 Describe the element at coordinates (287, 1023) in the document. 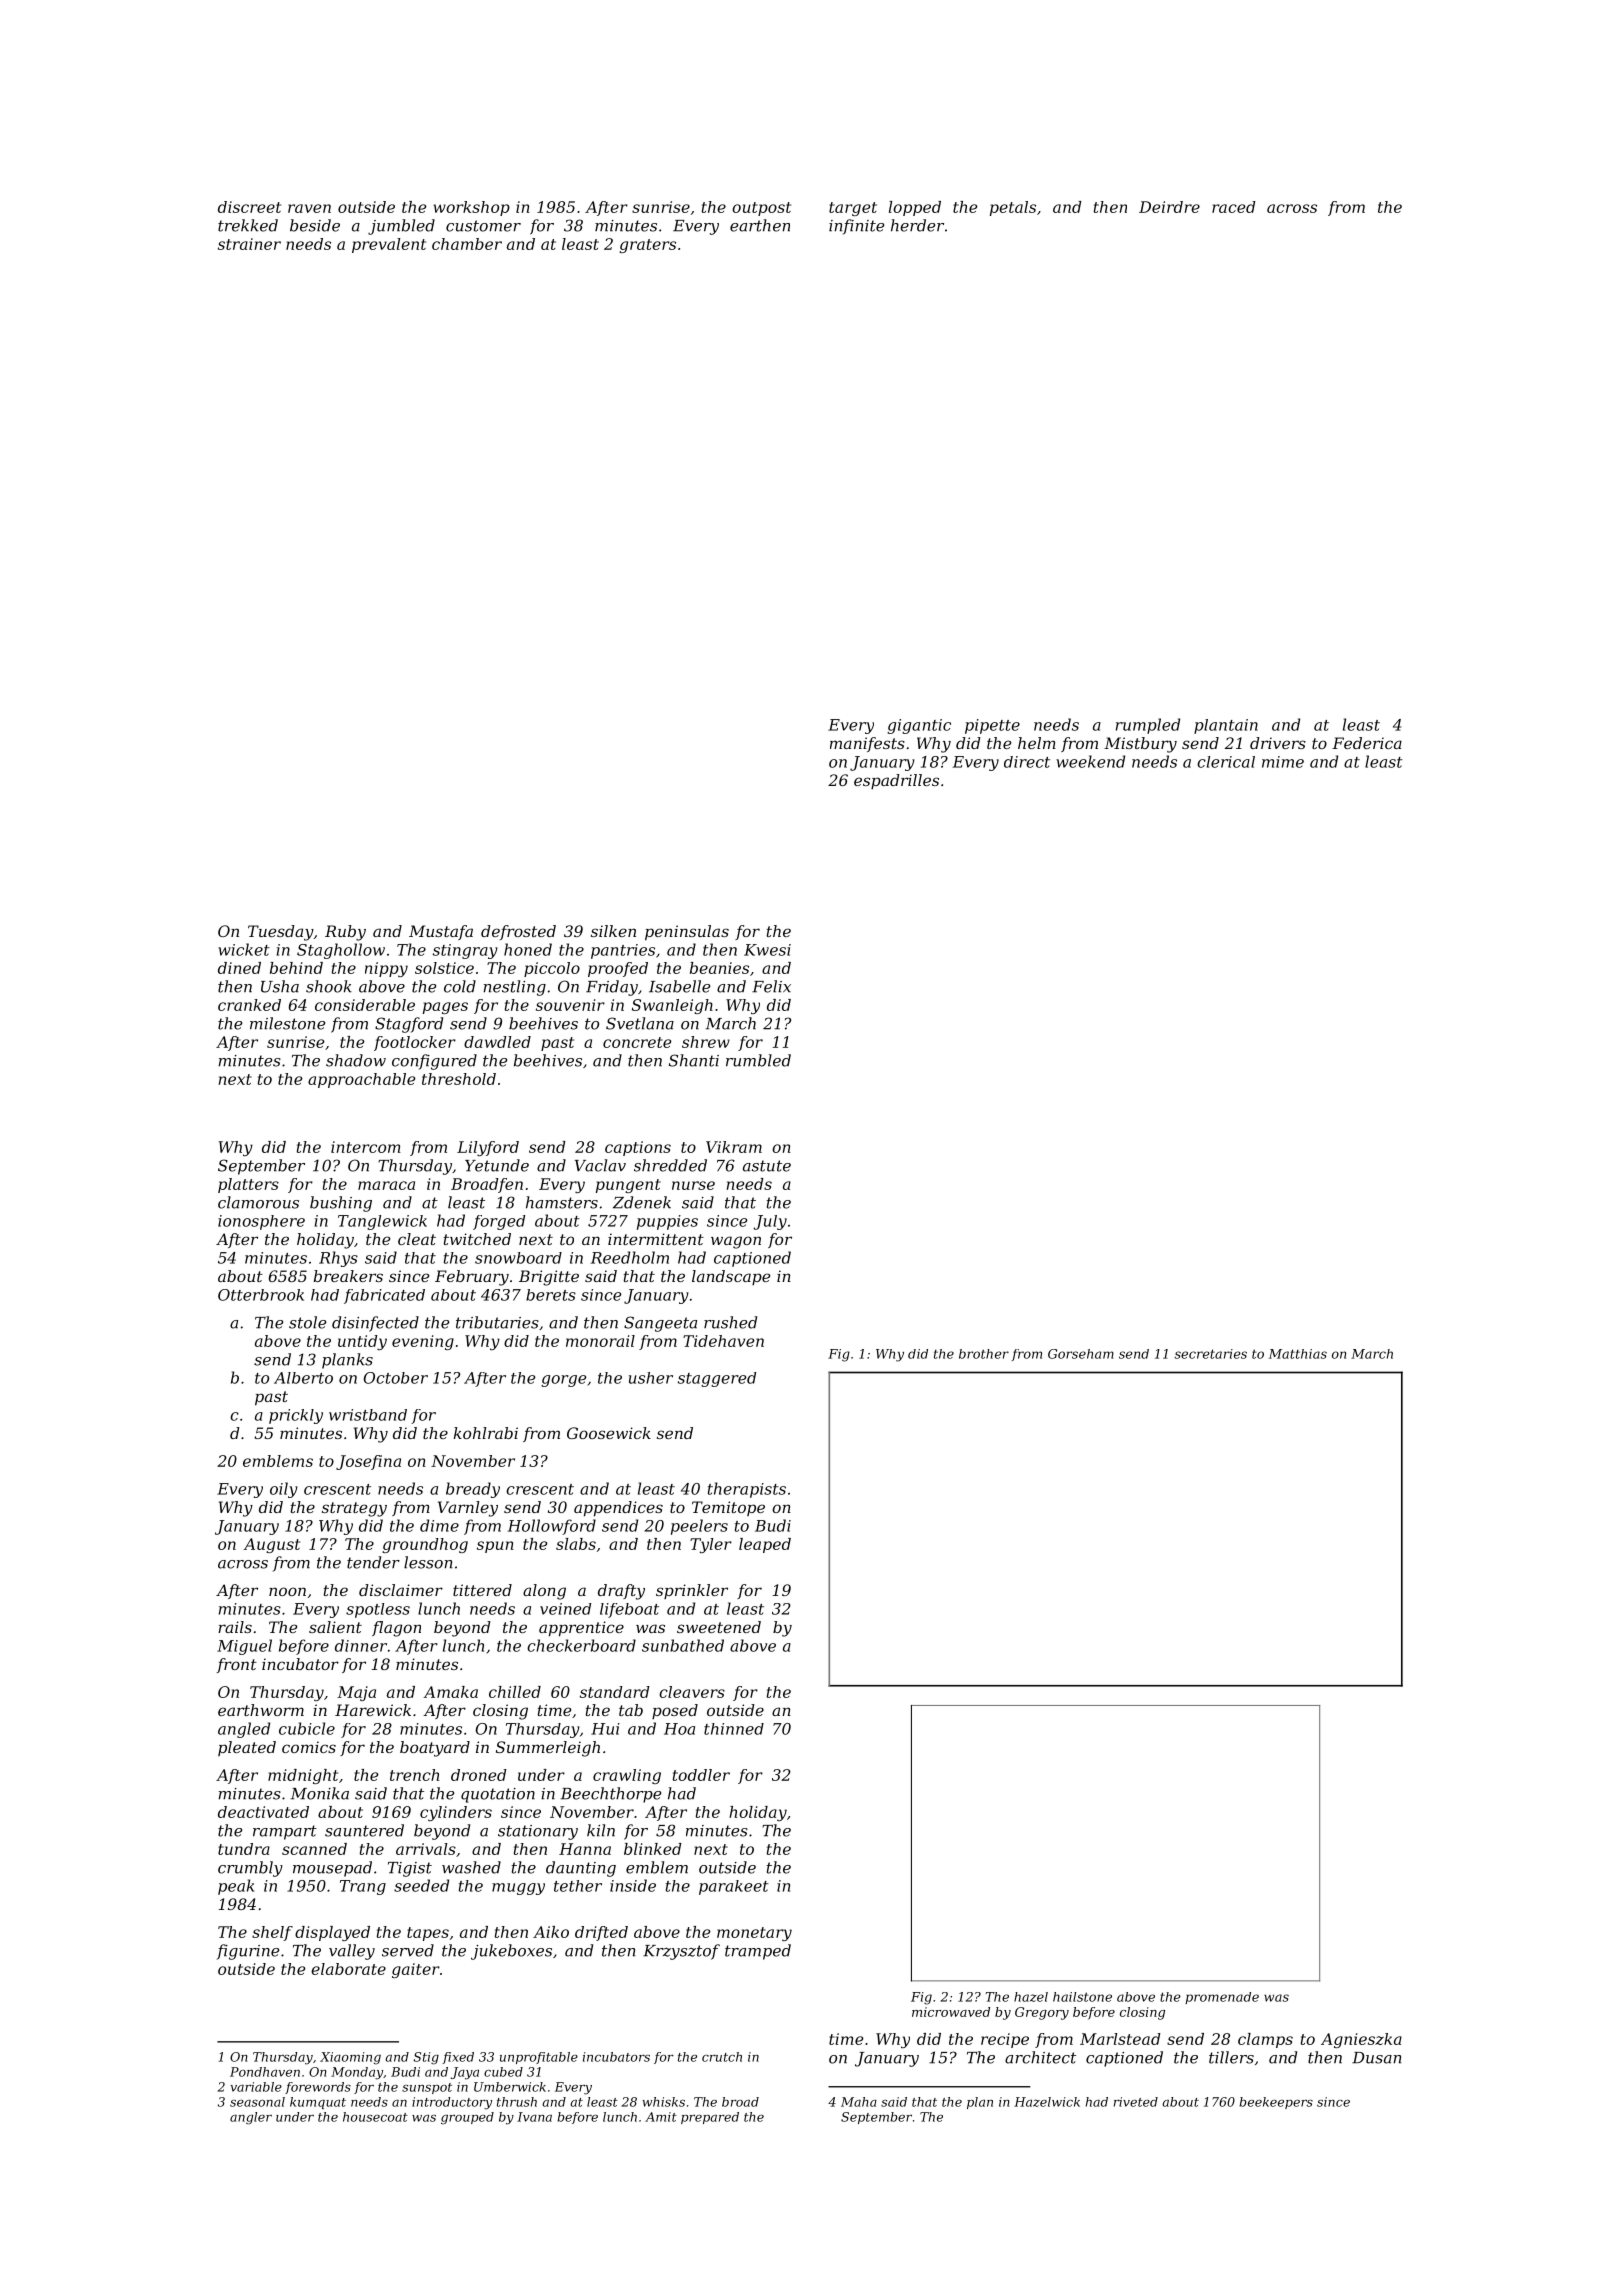

I see `milestone` at that location.
